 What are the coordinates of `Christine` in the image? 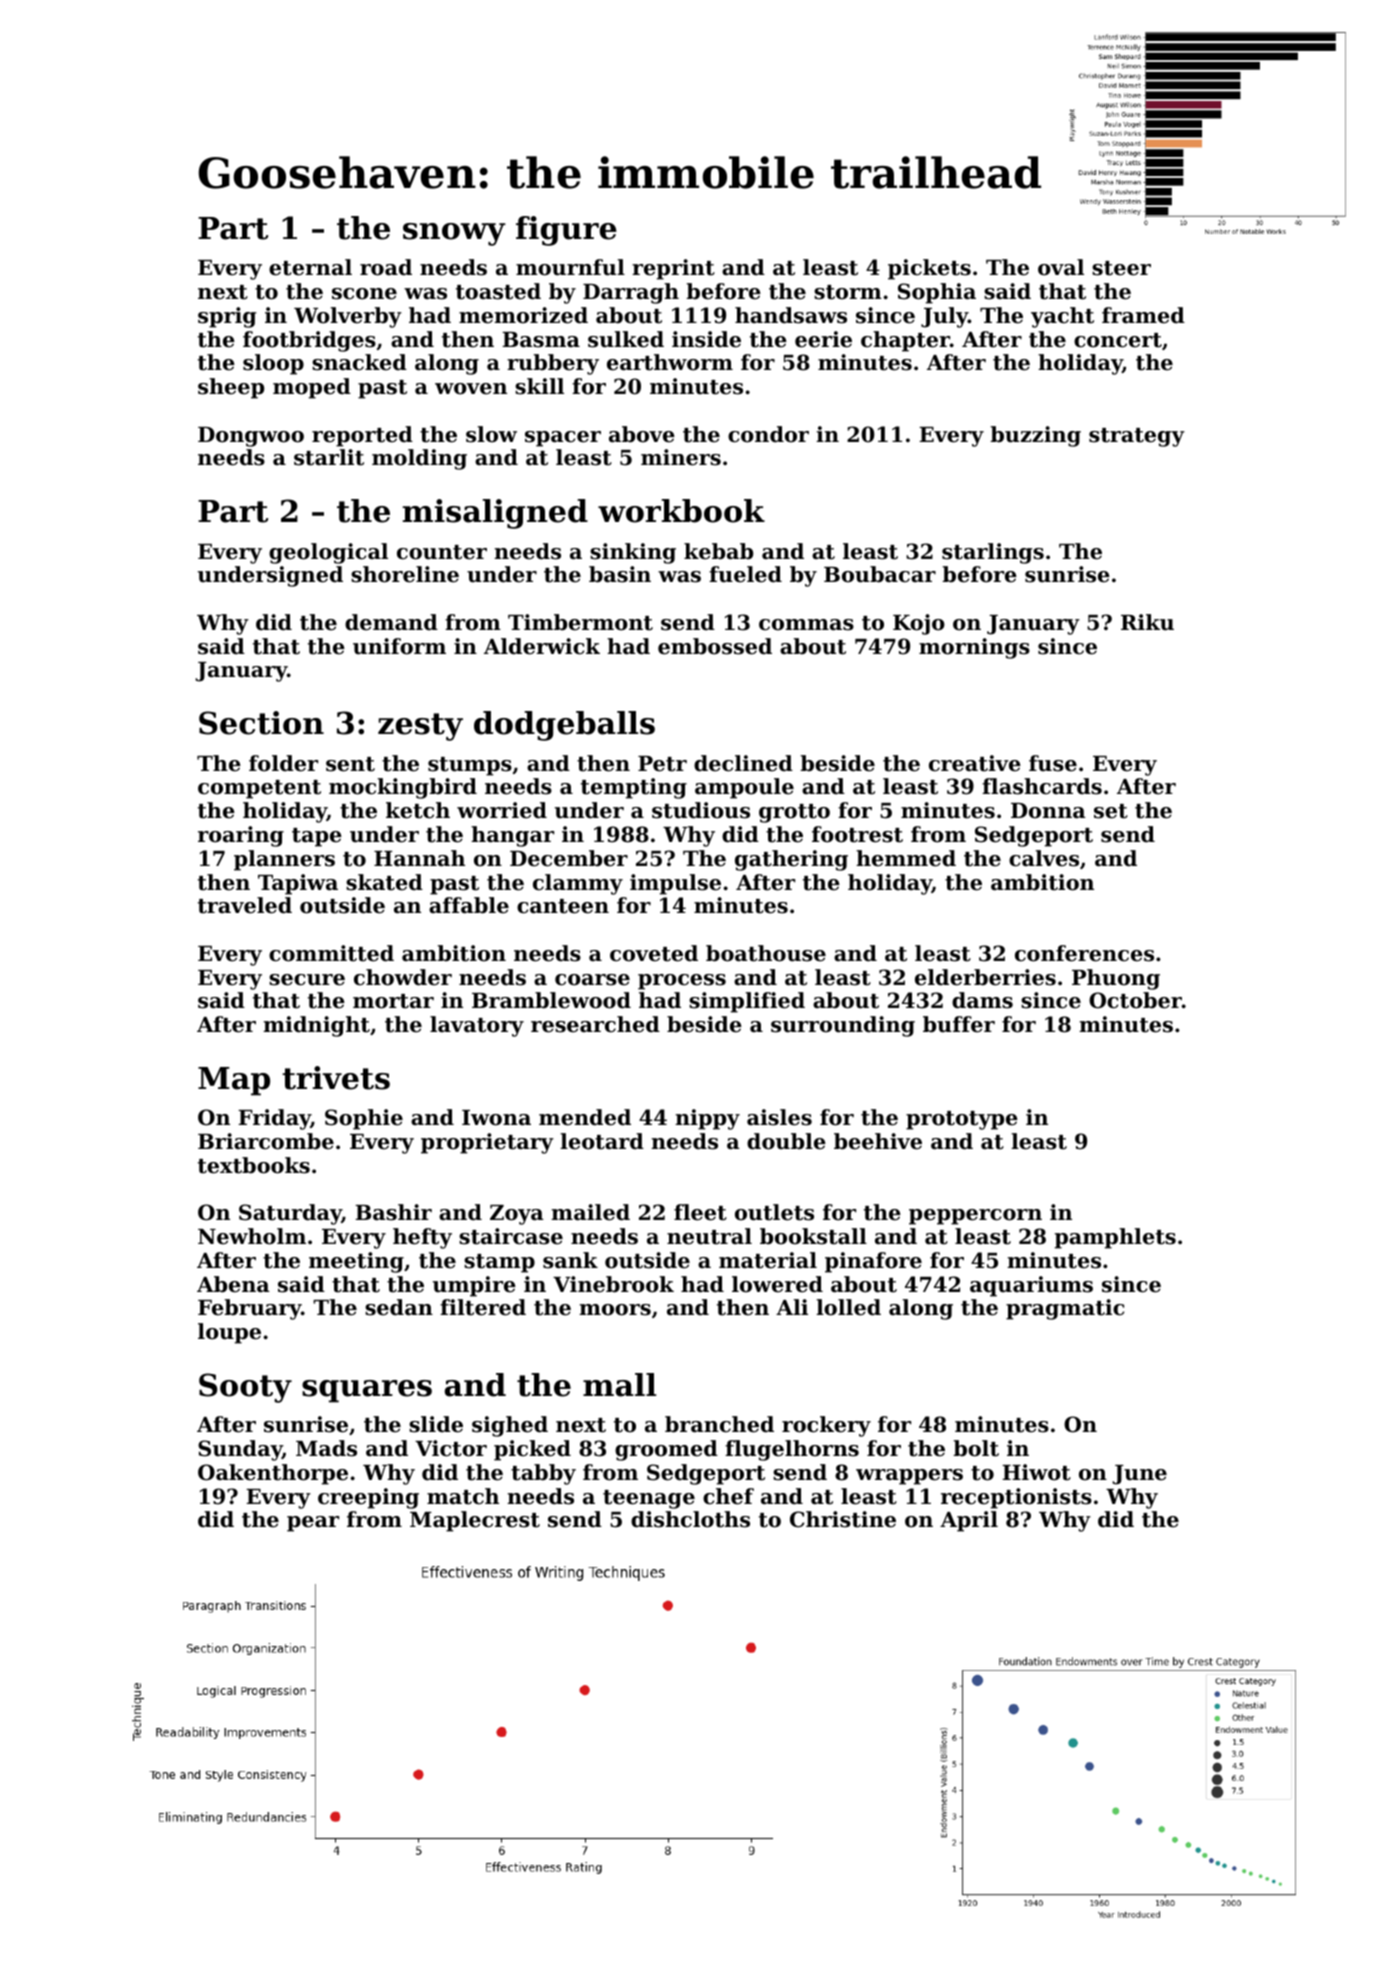 It's located at (843, 1519).
